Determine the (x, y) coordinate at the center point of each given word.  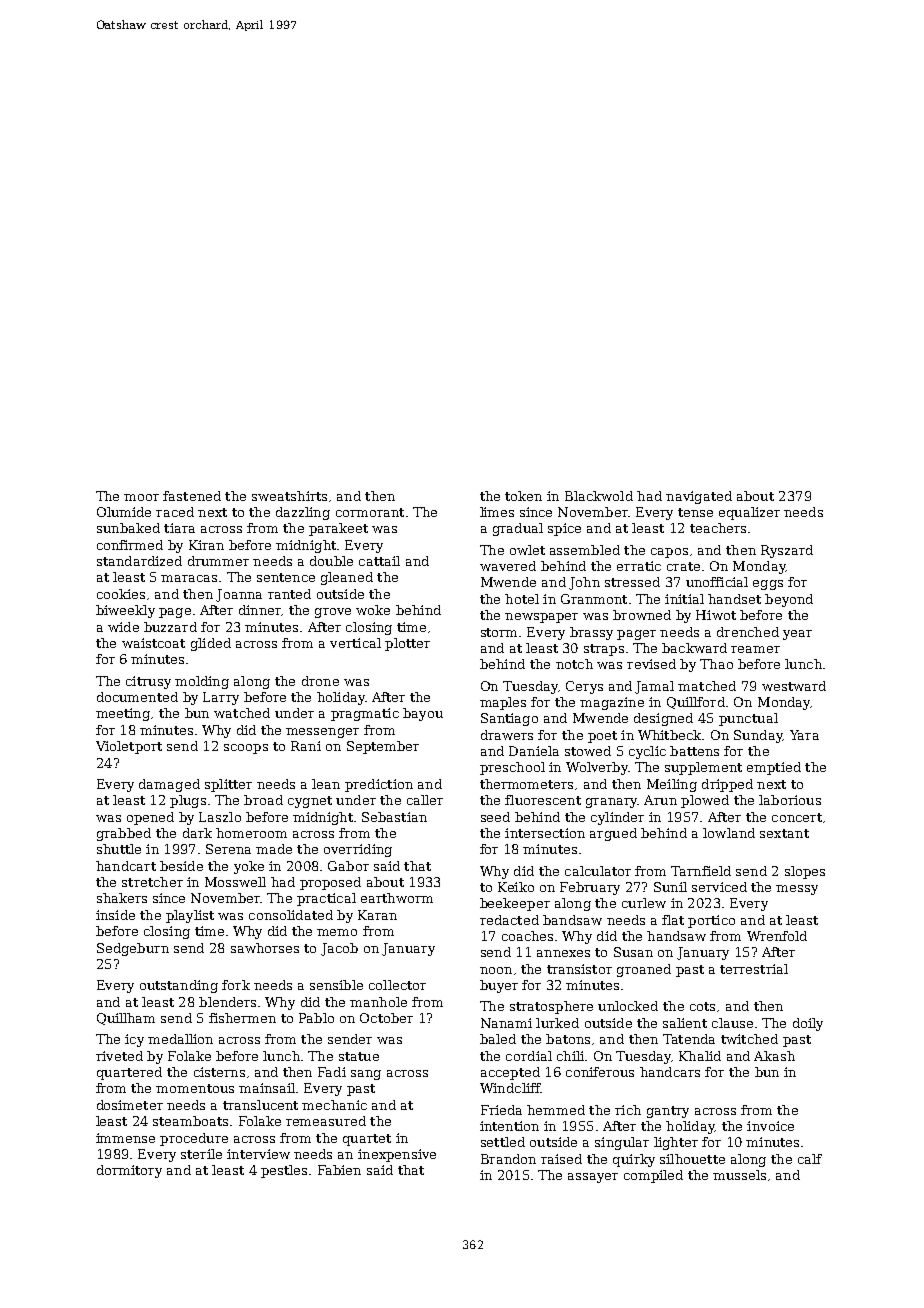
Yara (804, 735)
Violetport (129, 747)
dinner (260, 610)
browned (642, 615)
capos (669, 553)
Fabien (339, 1170)
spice (564, 529)
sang (366, 1075)
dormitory (129, 1171)
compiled (653, 1176)
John (584, 583)
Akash (774, 1056)
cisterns (219, 1072)
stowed (588, 751)
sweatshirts (289, 496)
